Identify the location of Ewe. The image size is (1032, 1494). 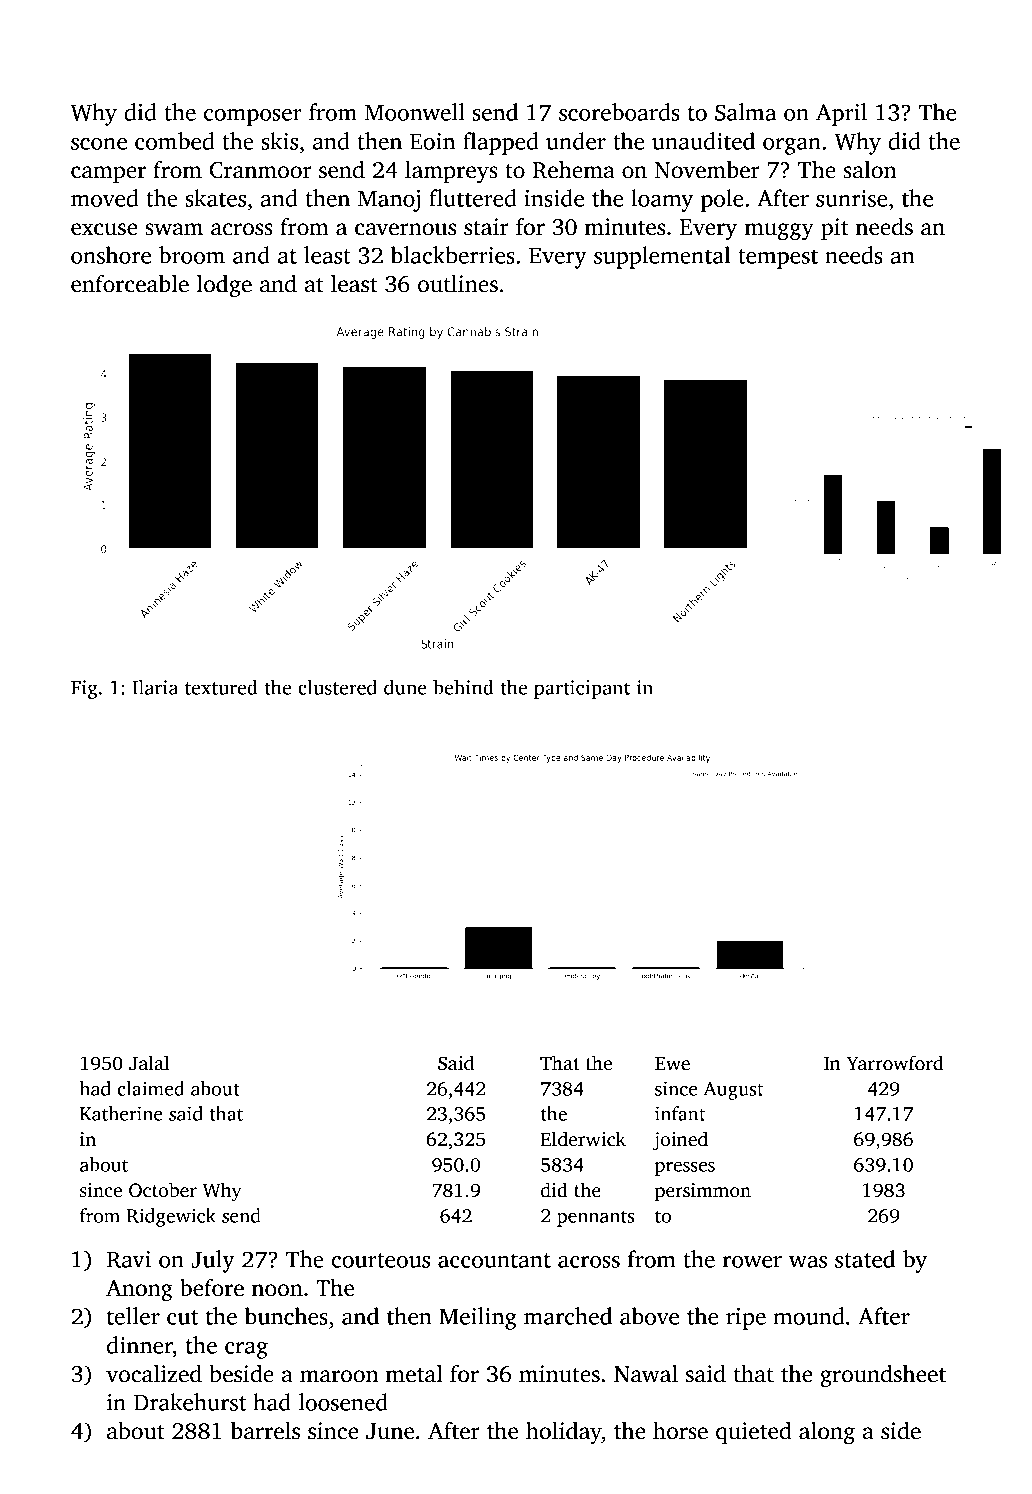
(672, 1064).
